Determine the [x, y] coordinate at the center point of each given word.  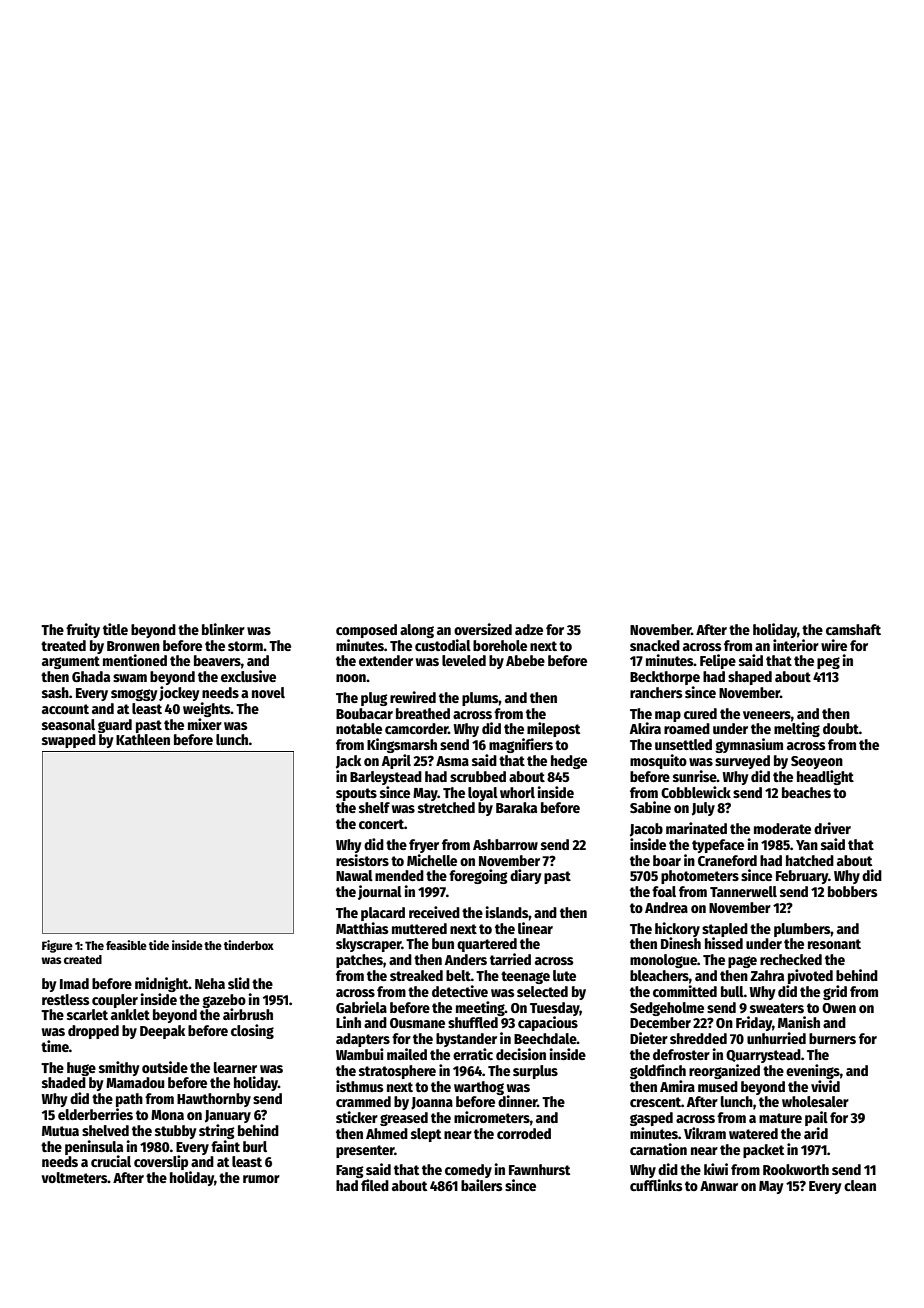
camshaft [853, 629]
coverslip [161, 1162]
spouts [356, 794]
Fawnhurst [539, 1169]
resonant [834, 944]
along [417, 631]
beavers [217, 660]
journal [380, 892]
